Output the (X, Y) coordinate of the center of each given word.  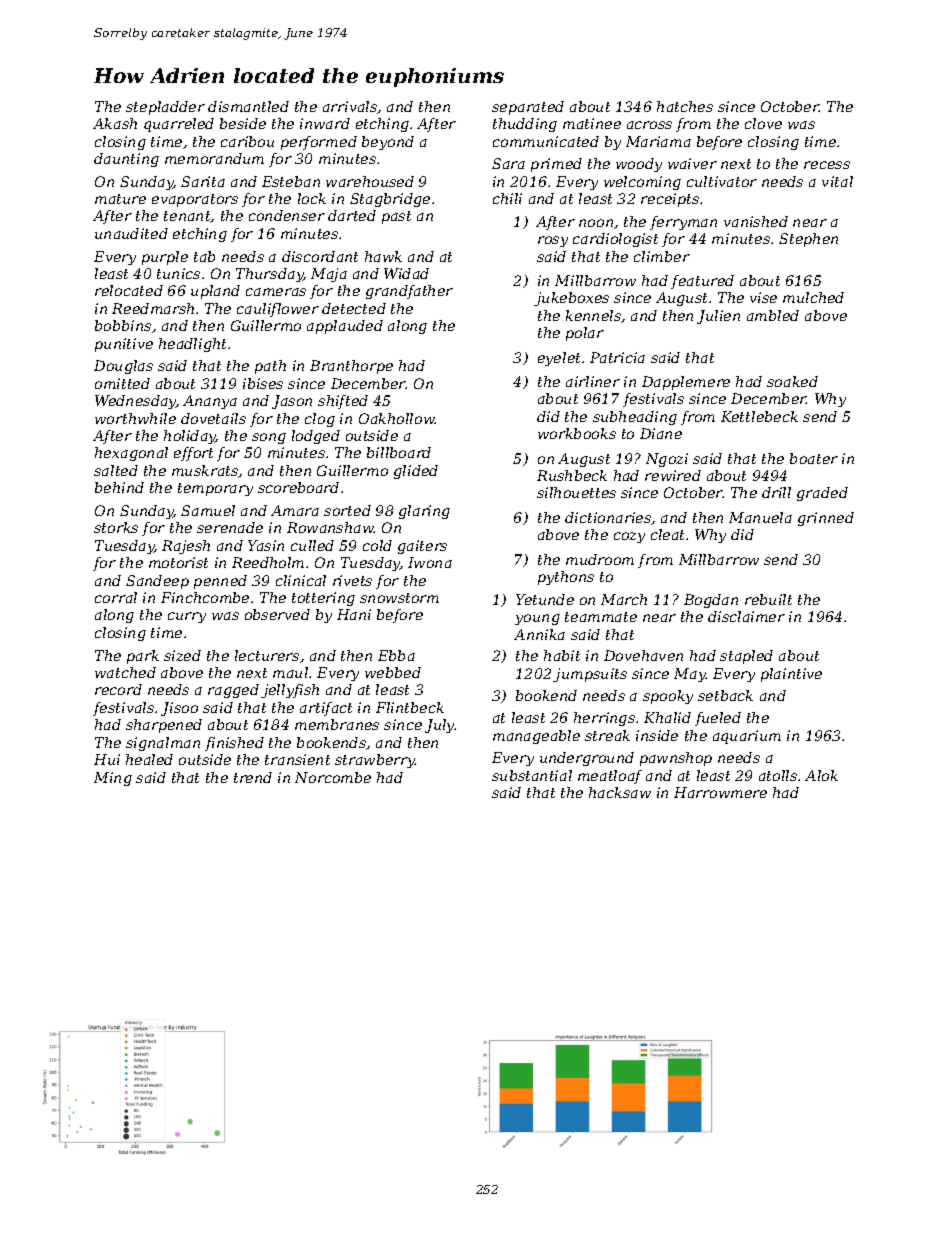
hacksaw (620, 792)
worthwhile (135, 418)
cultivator (722, 181)
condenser (287, 215)
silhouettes (576, 492)
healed (149, 759)
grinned (826, 519)
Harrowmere (720, 792)
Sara (508, 163)
